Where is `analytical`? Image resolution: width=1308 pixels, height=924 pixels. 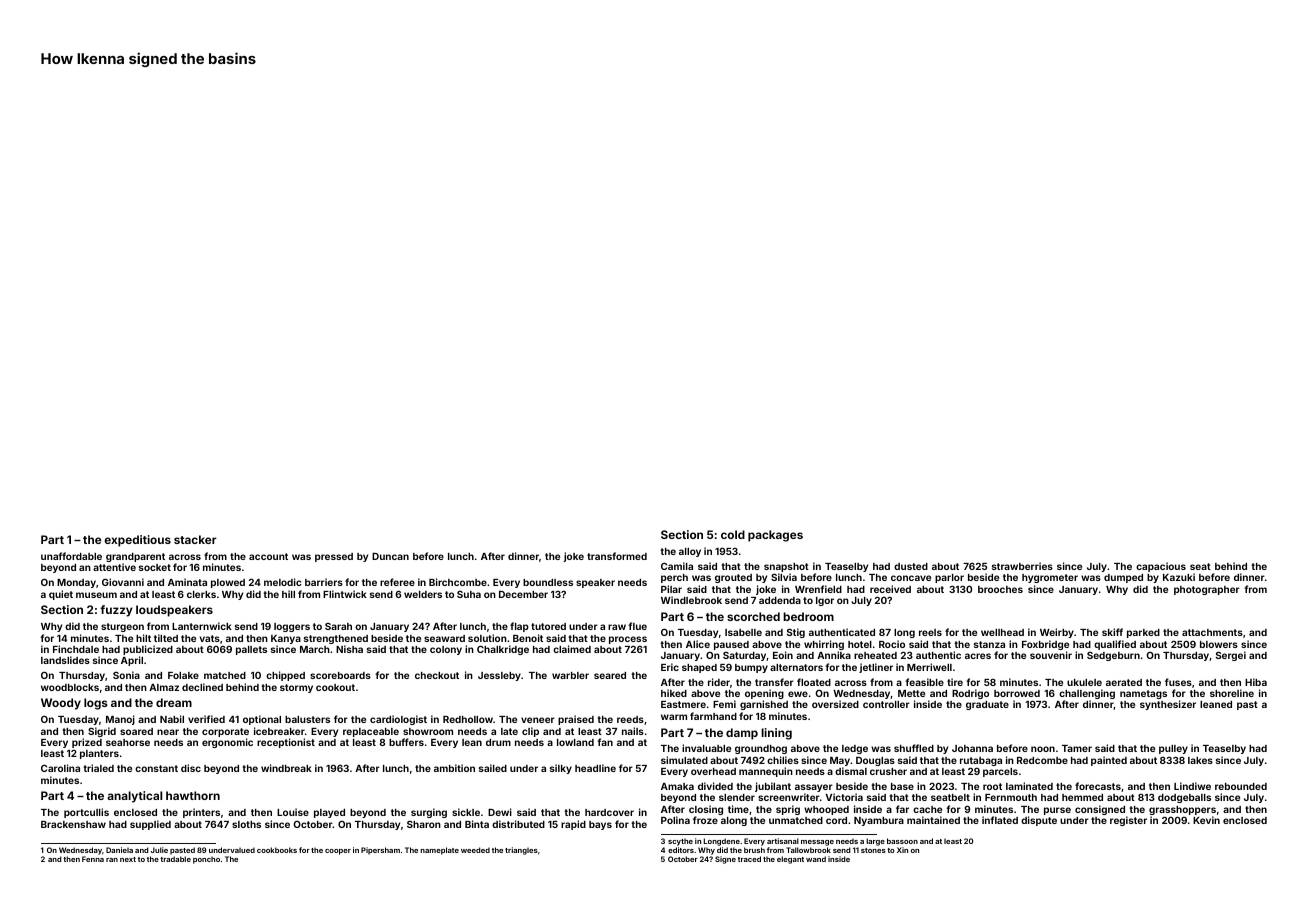 analytical is located at coordinates (134, 797).
